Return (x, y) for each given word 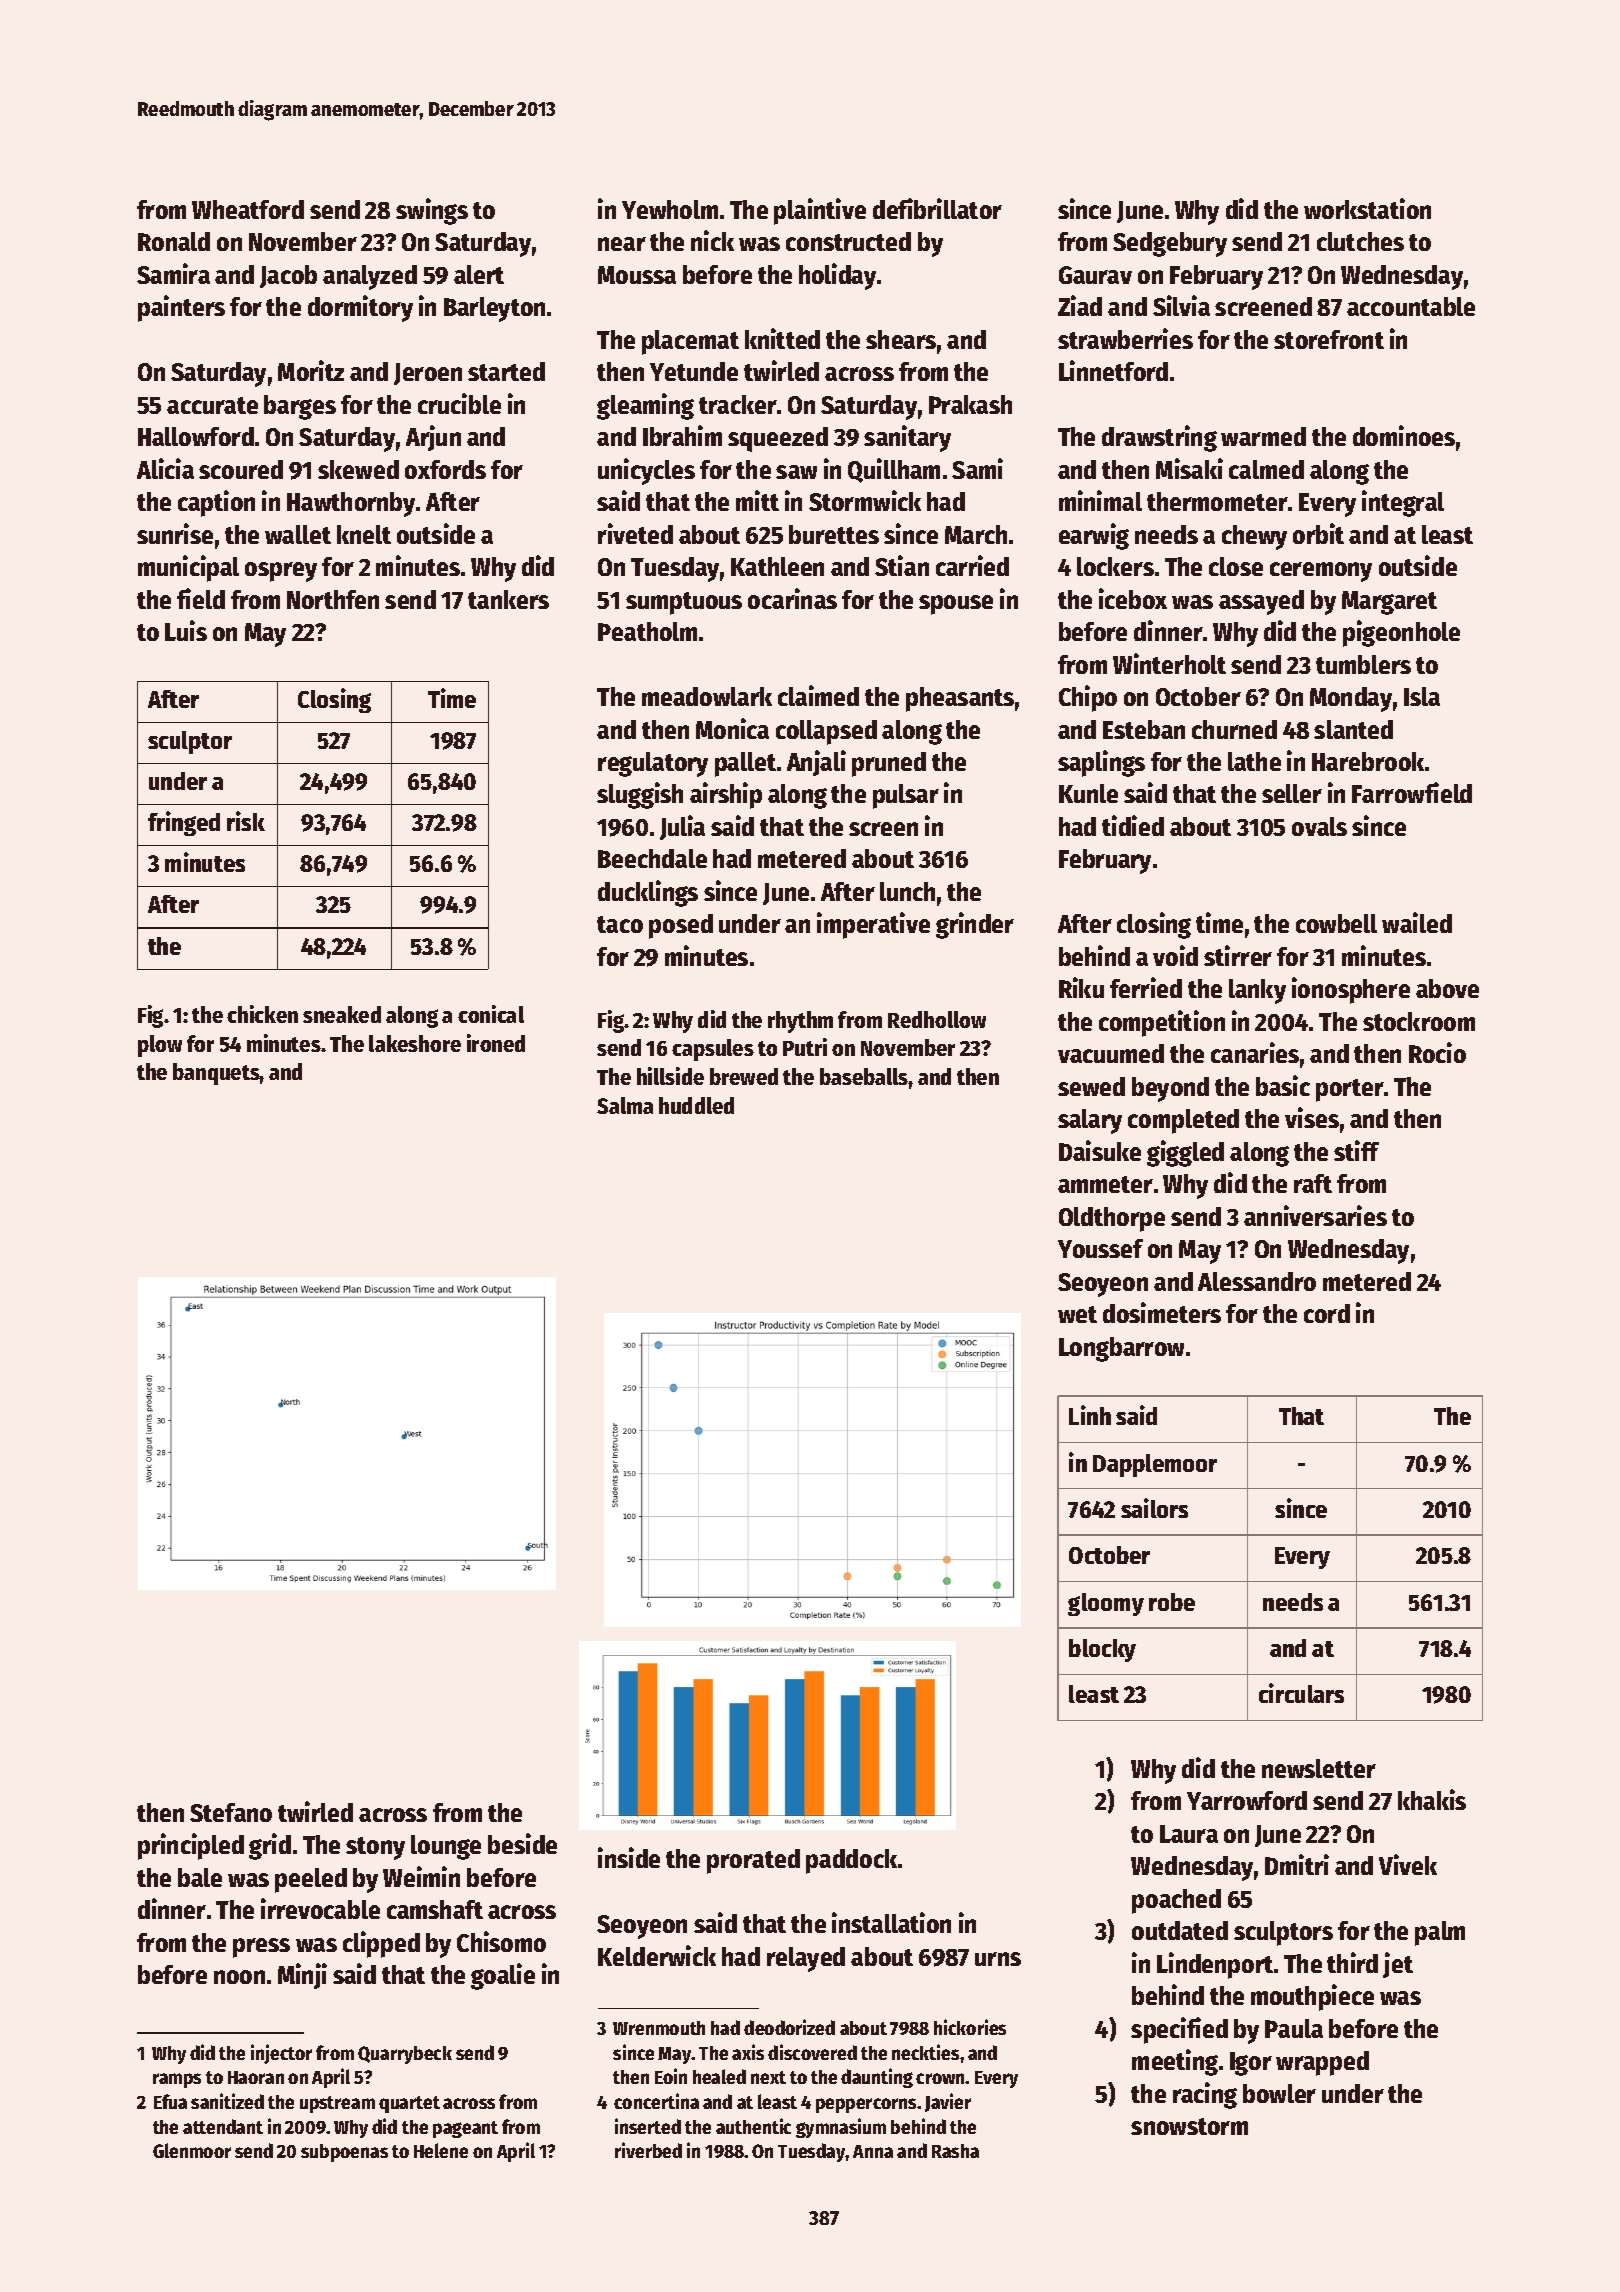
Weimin (421, 1876)
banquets (216, 1074)
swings (432, 211)
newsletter (1319, 1768)
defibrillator (937, 208)
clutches (1360, 241)
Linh (1090, 1415)
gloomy (1106, 1604)
